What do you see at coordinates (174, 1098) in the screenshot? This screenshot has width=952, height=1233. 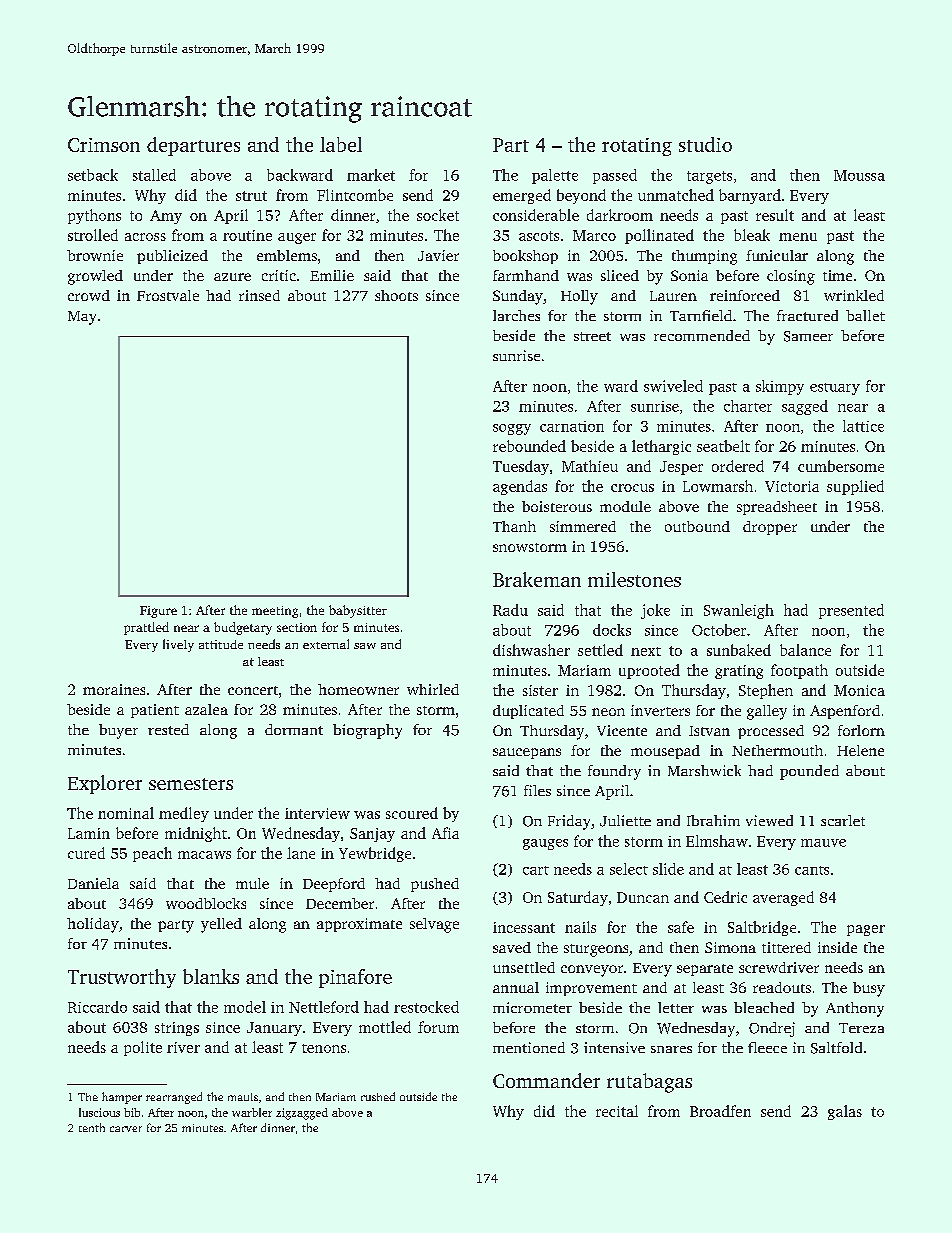 I see `rearranged` at bounding box center [174, 1098].
